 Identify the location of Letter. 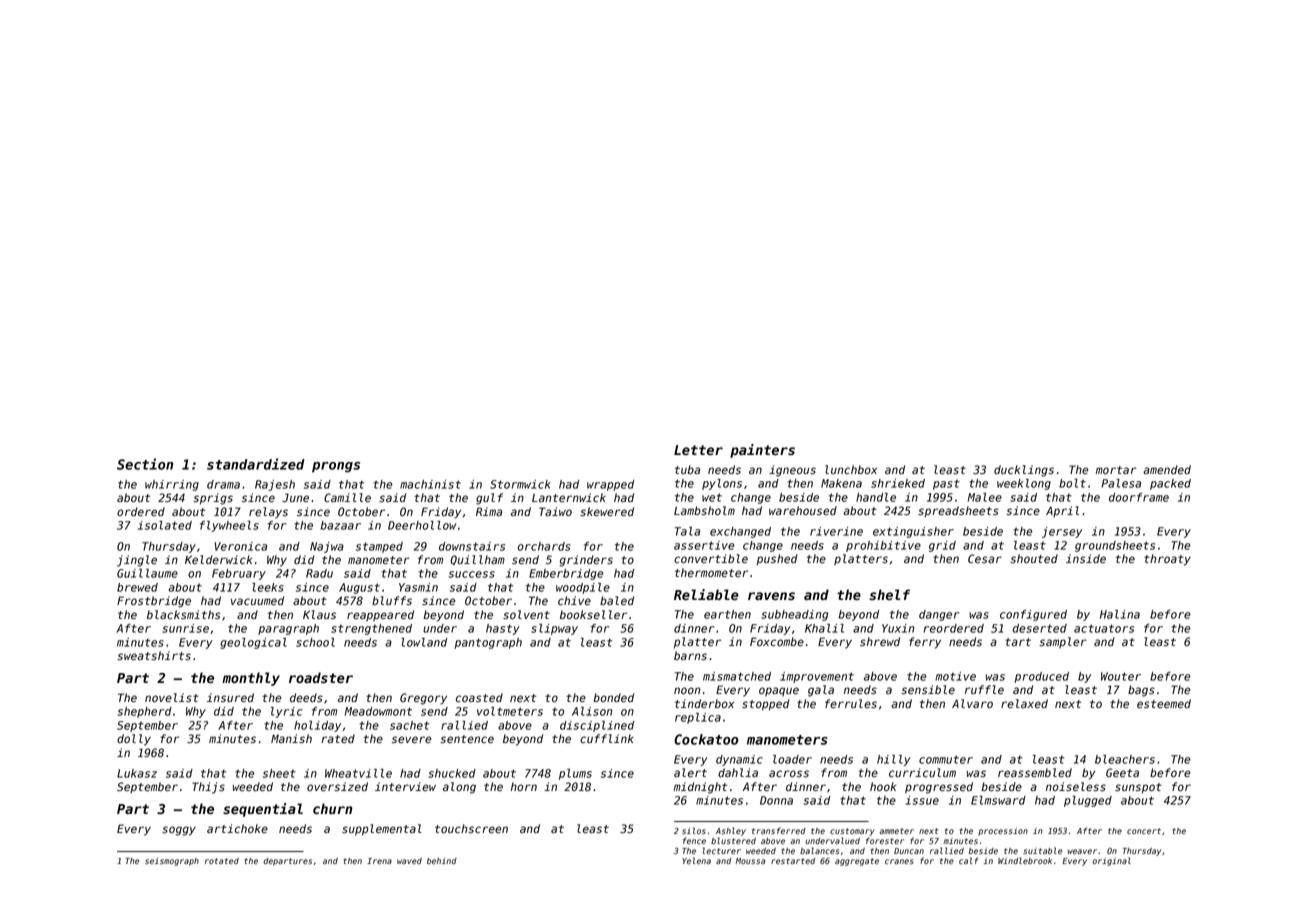
(698, 450).
